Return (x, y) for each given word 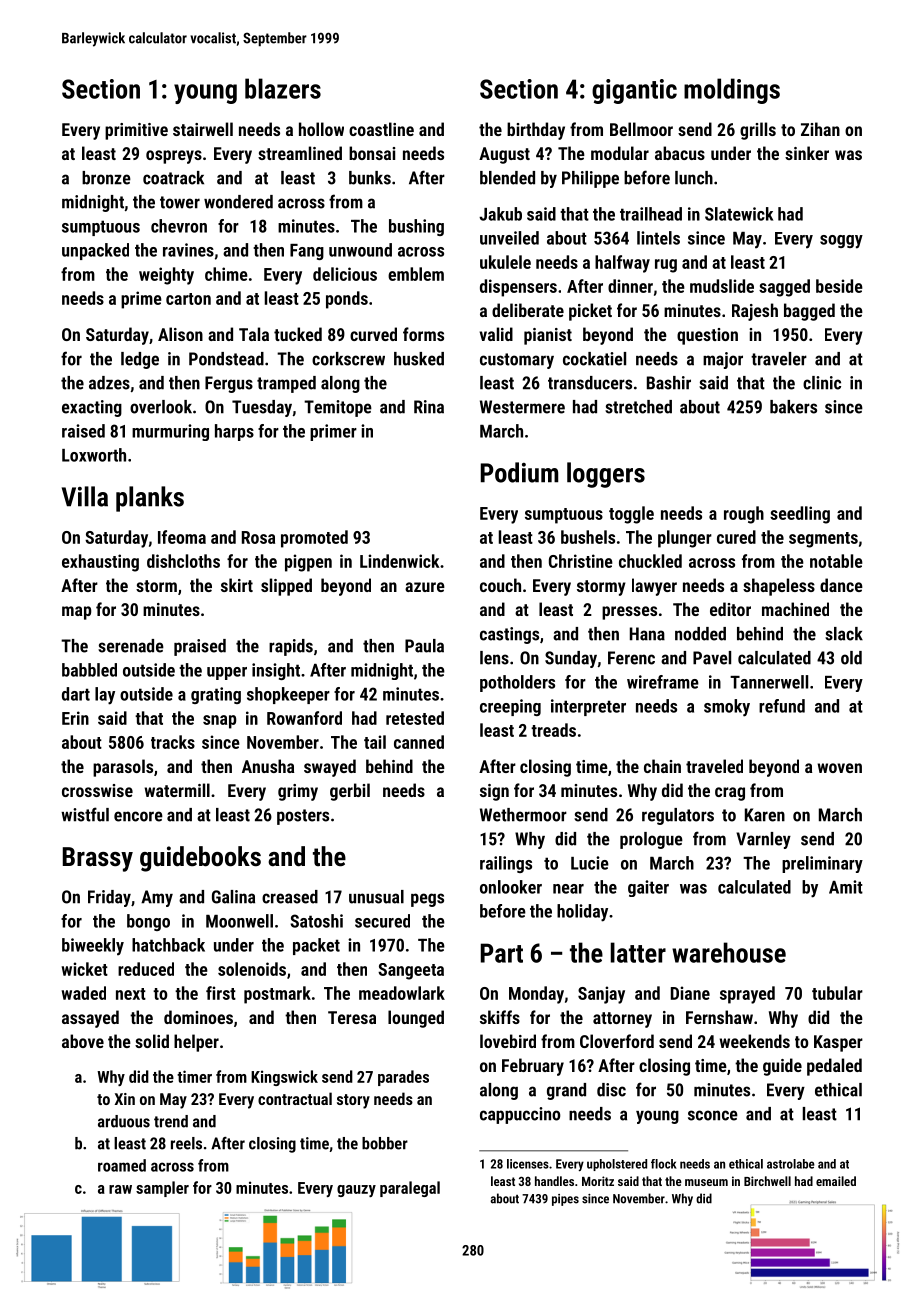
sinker (807, 153)
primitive (136, 131)
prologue (651, 840)
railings (506, 864)
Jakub (500, 214)
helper (196, 1043)
